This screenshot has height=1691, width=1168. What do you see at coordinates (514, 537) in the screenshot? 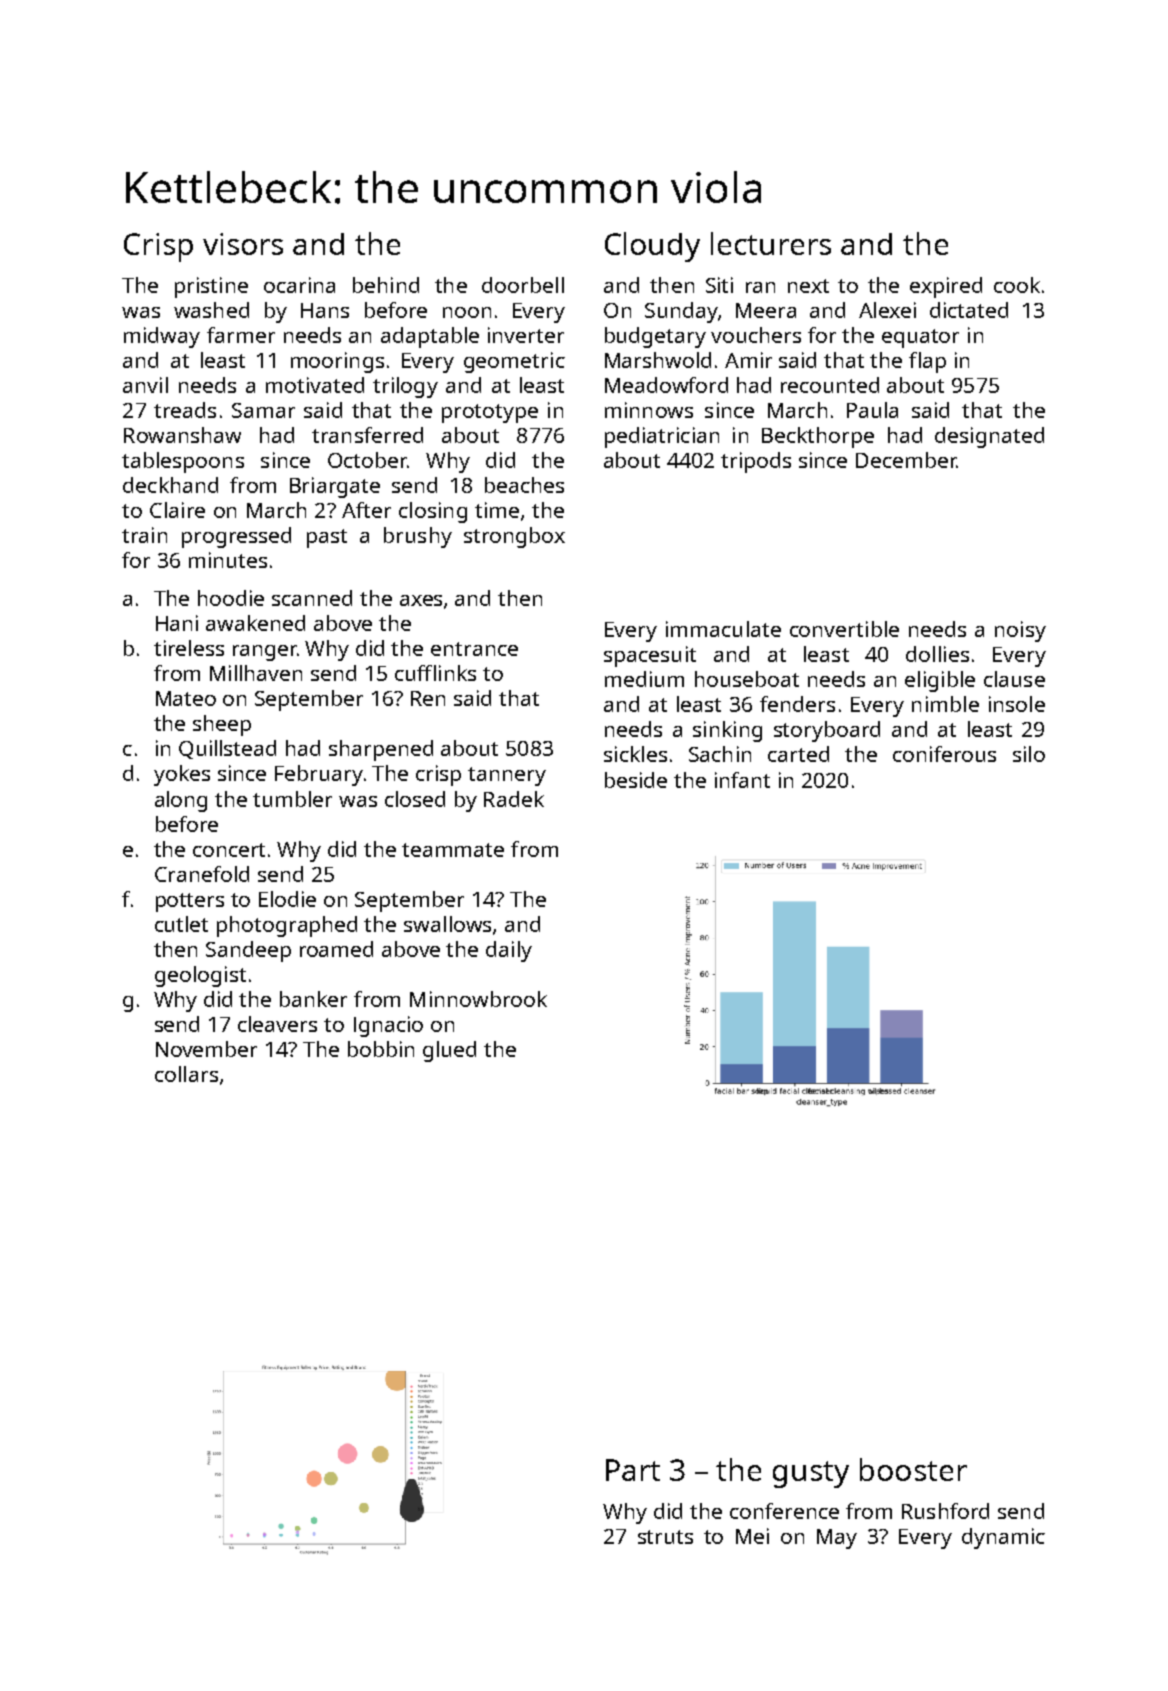
I see `strongbox` at bounding box center [514, 537].
